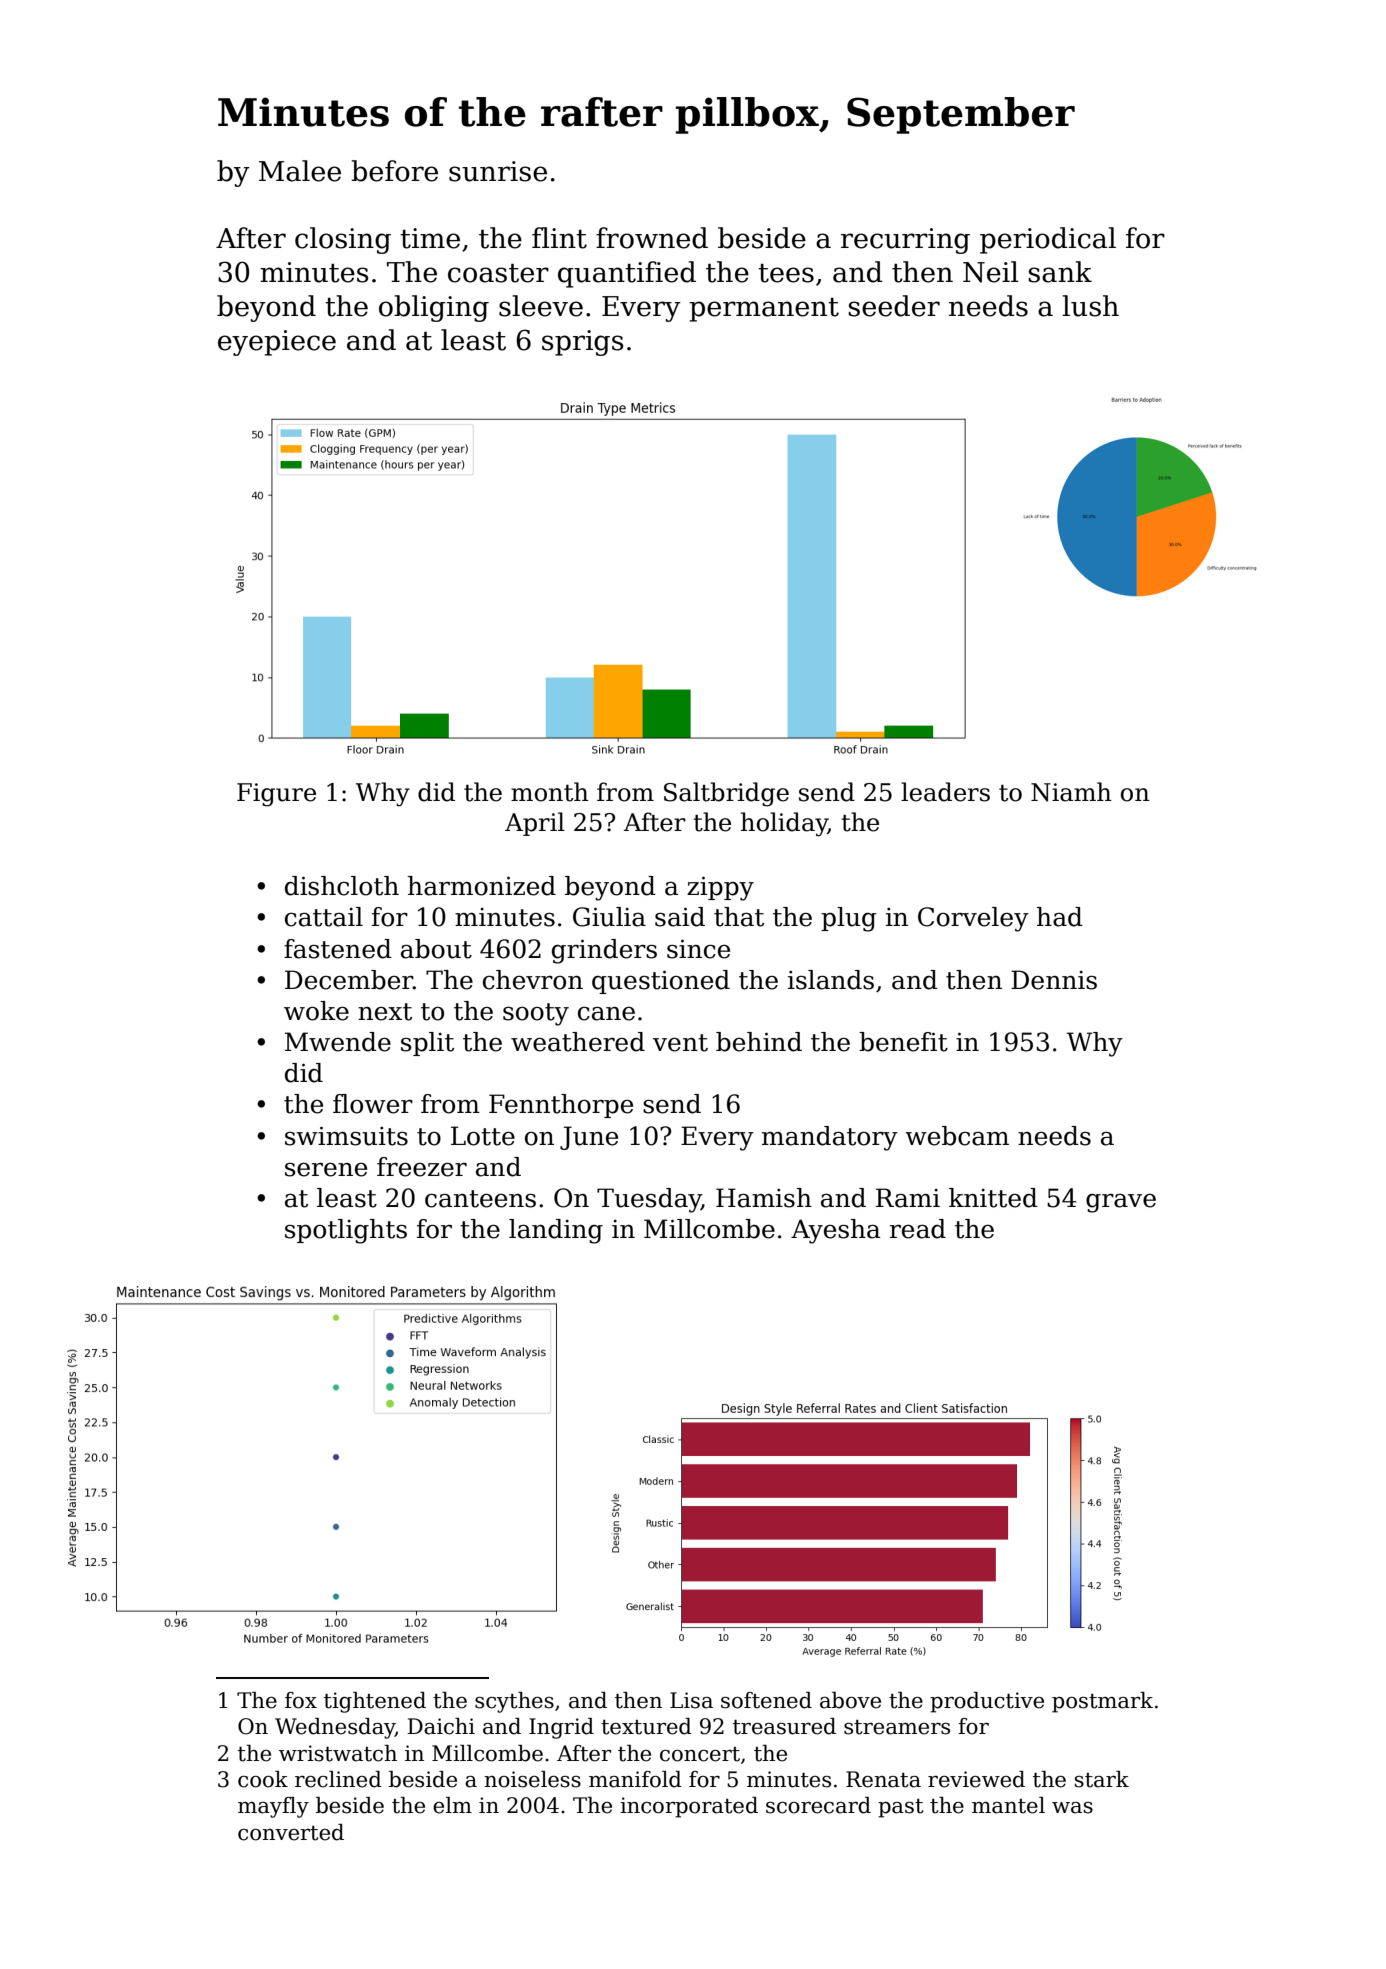 The height and width of the screenshot is (1969, 1386). What do you see at coordinates (498, 171) in the screenshot?
I see `sunrise` at bounding box center [498, 171].
